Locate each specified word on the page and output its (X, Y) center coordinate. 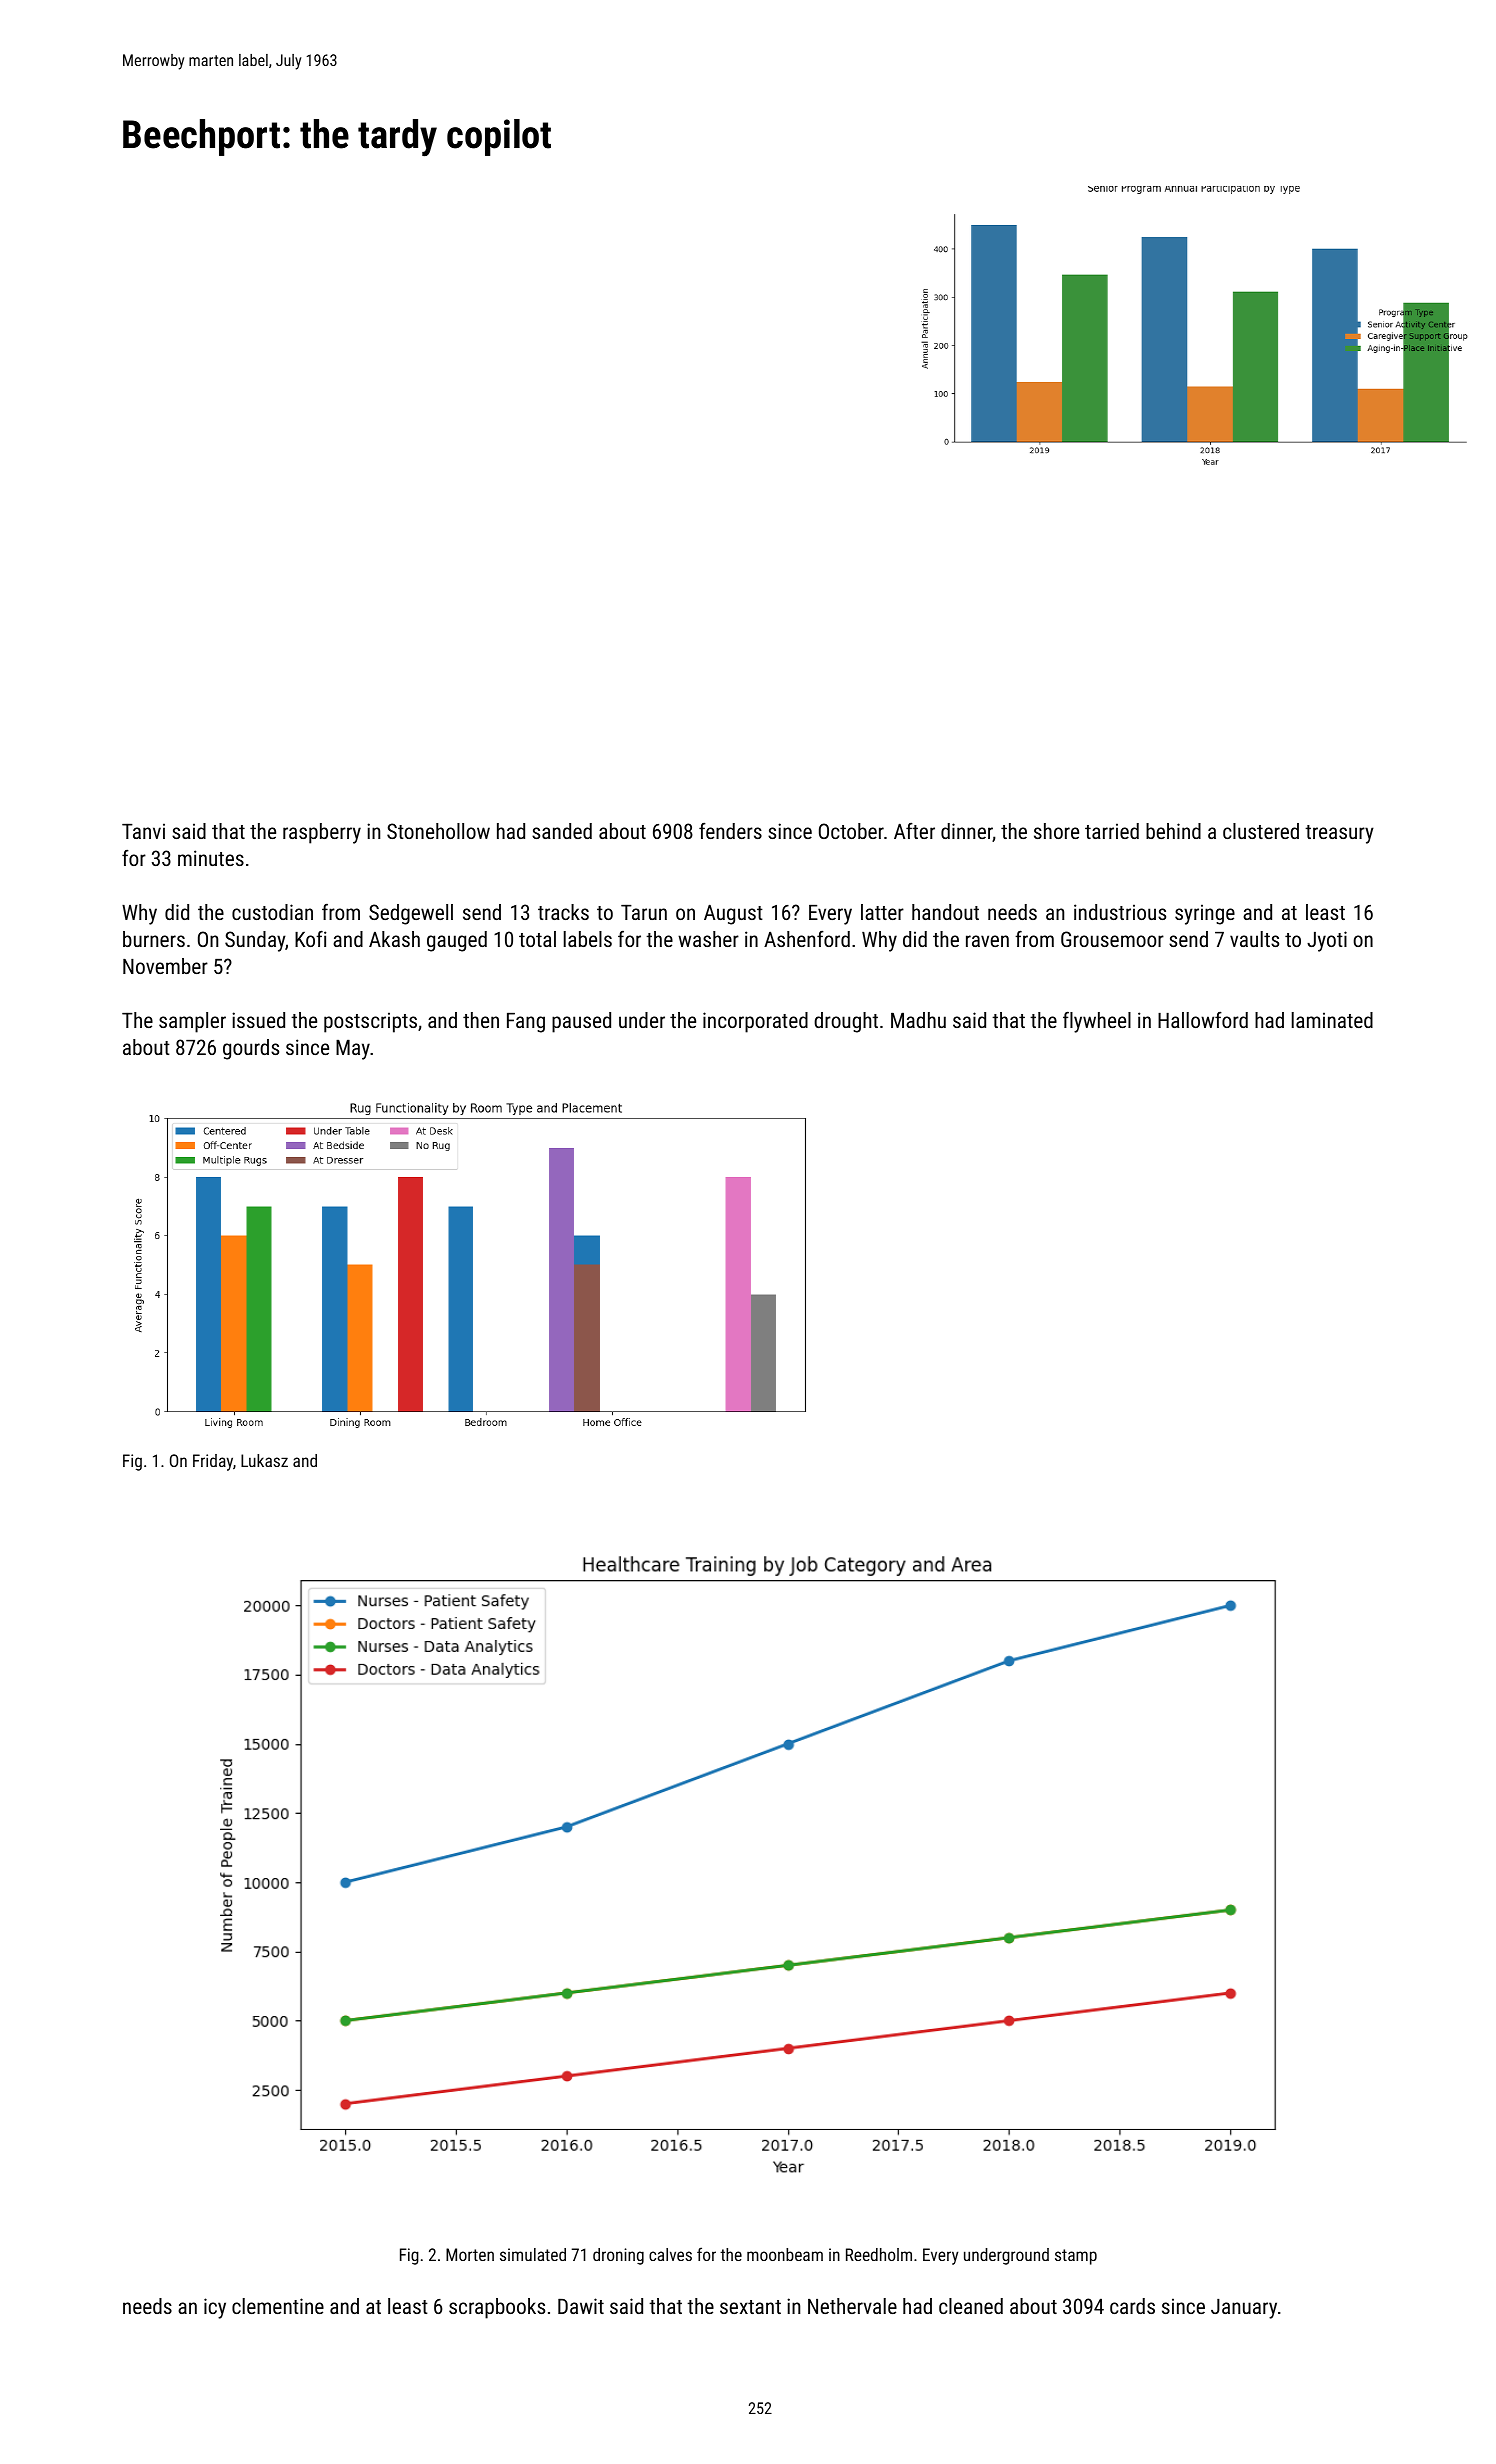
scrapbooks (497, 2308)
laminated (1332, 1020)
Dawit (581, 2306)
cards (1132, 2306)
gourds (251, 1049)
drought (846, 1022)
